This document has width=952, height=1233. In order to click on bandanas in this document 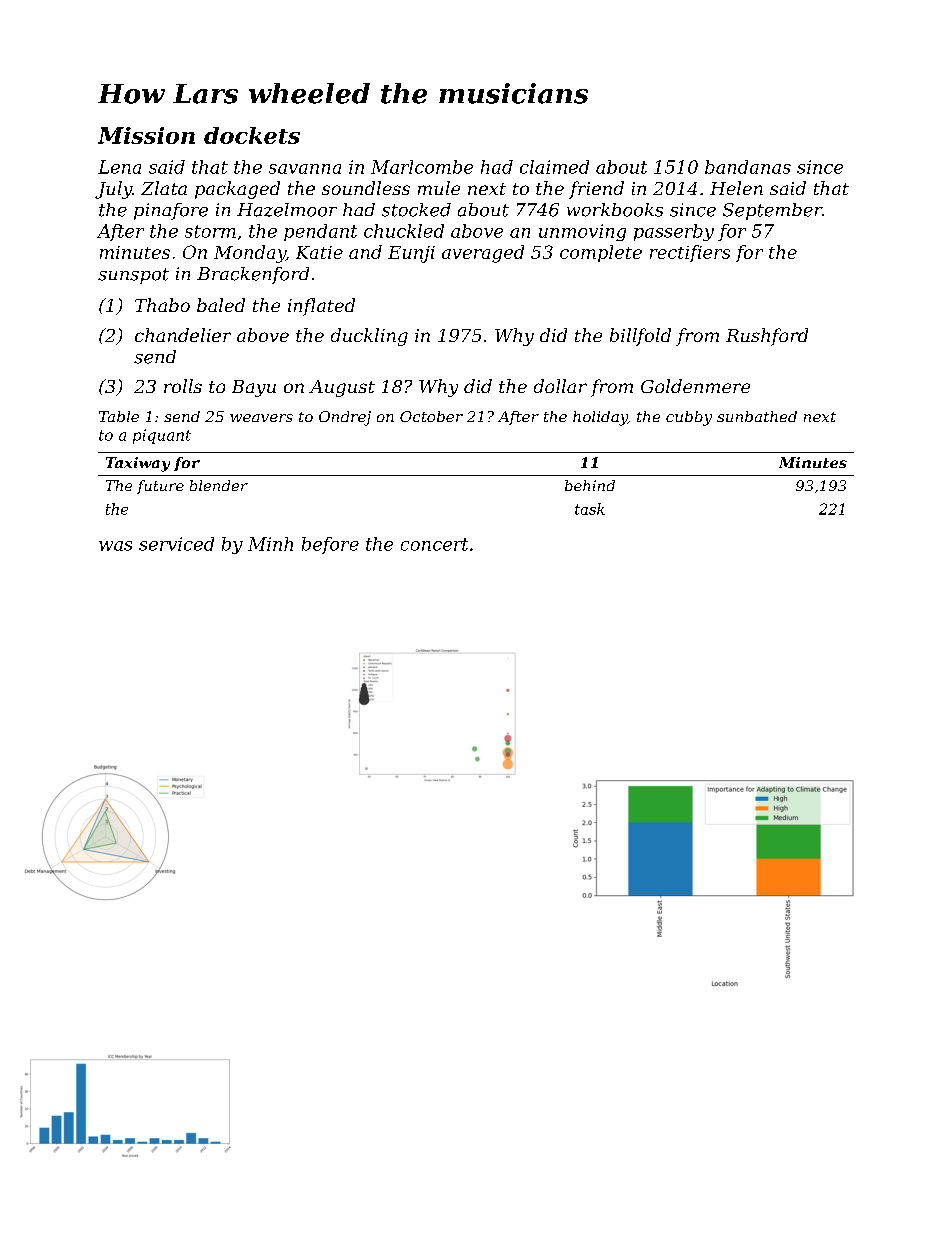, I will do `click(748, 167)`.
